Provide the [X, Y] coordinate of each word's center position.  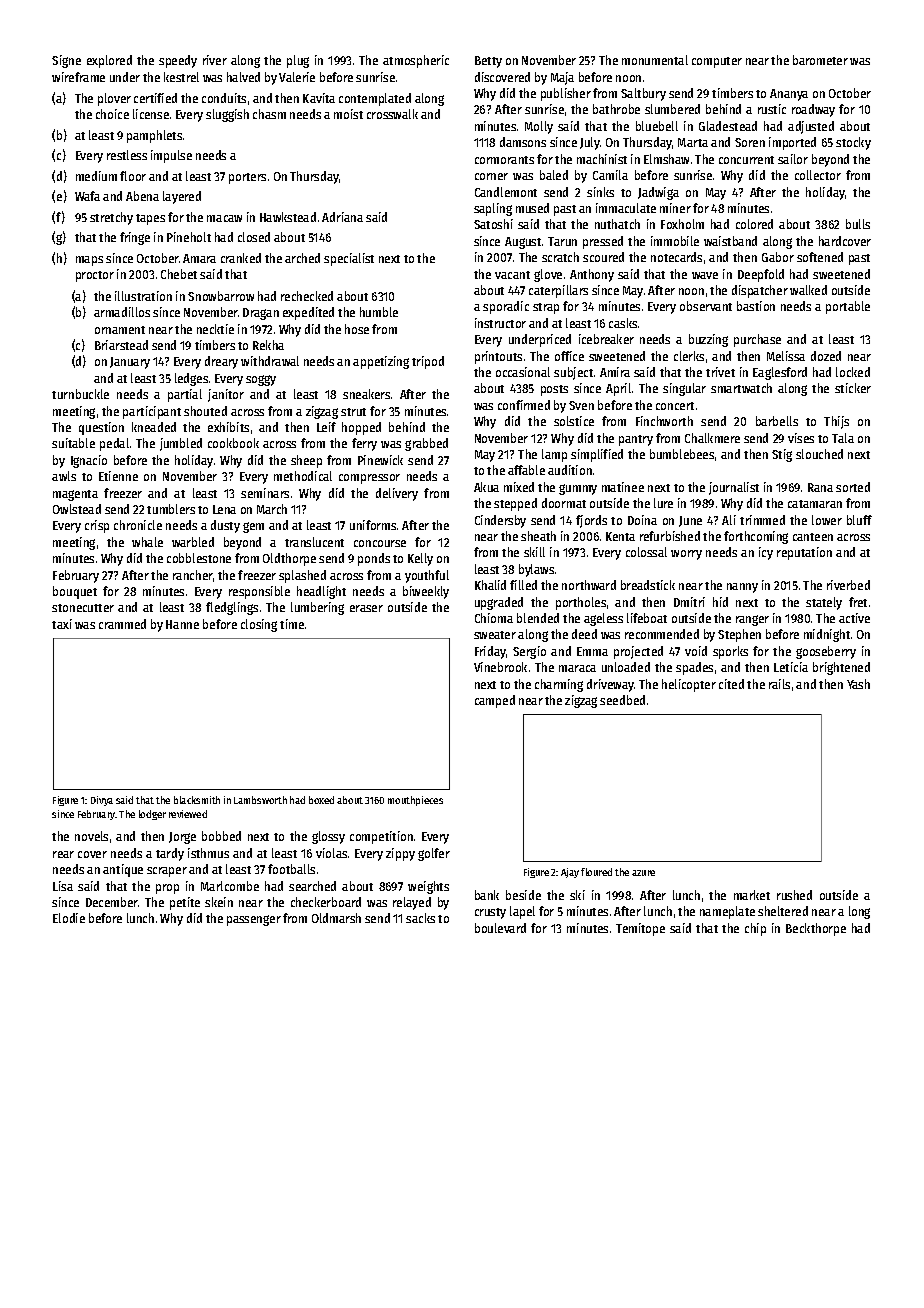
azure [643, 873]
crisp [97, 526]
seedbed [622, 700]
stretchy [111, 218]
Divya [102, 801]
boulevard [500, 928]
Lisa [63, 886]
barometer [820, 60]
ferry [364, 444]
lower [827, 520]
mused [532, 208]
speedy [178, 61]
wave [705, 275]
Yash [858, 684]
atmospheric [416, 61]
